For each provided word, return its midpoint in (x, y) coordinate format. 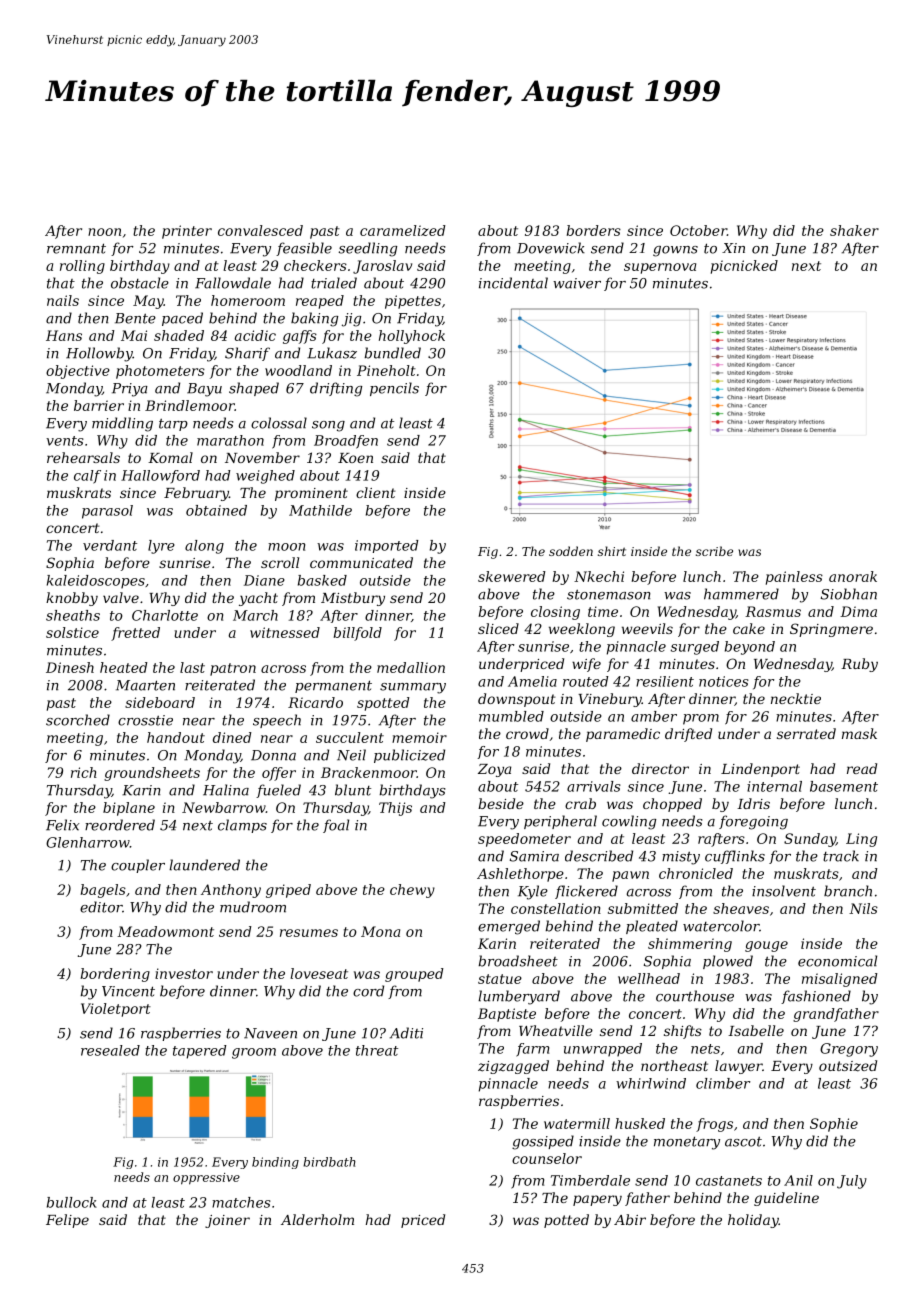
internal (774, 786)
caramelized (403, 230)
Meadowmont (165, 931)
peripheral (560, 822)
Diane (264, 580)
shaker (854, 230)
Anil (798, 1180)
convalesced (260, 230)
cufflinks (735, 857)
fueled (278, 791)
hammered (741, 594)
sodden (571, 551)
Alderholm (317, 1219)
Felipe (67, 1221)
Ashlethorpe (520, 875)
